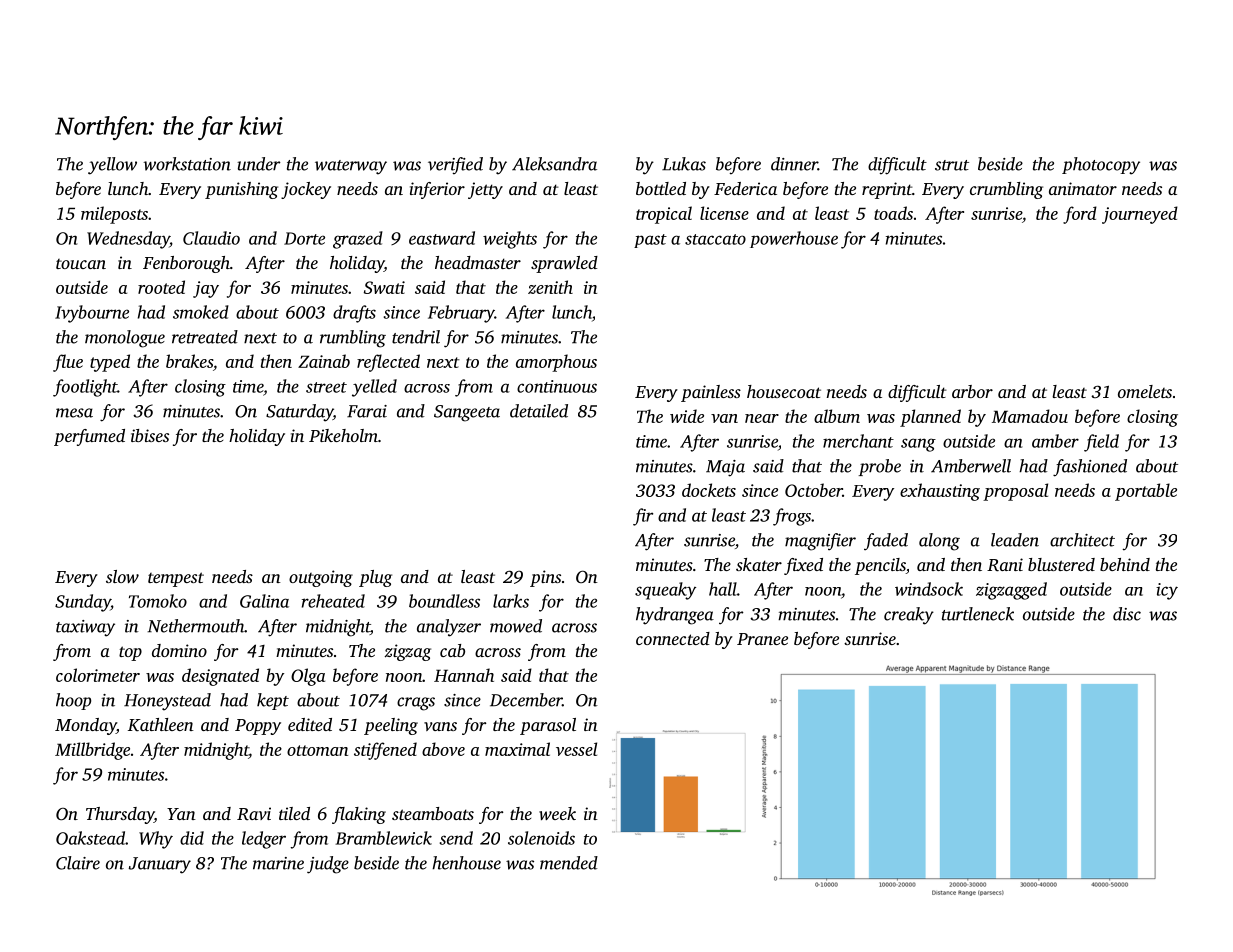  I want to click on connected, so click(673, 638).
